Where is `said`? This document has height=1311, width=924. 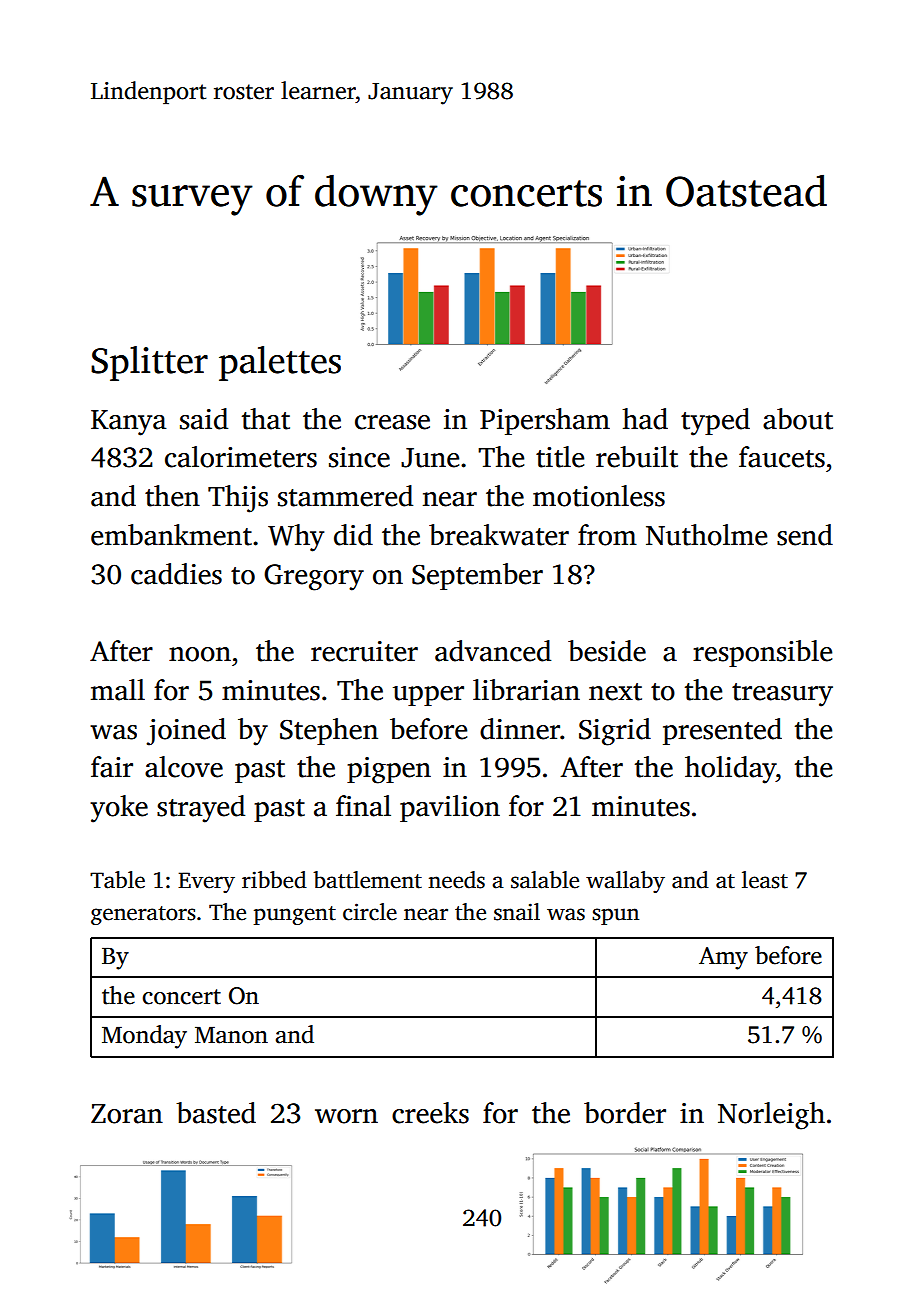 said is located at coordinates (204, 419).
